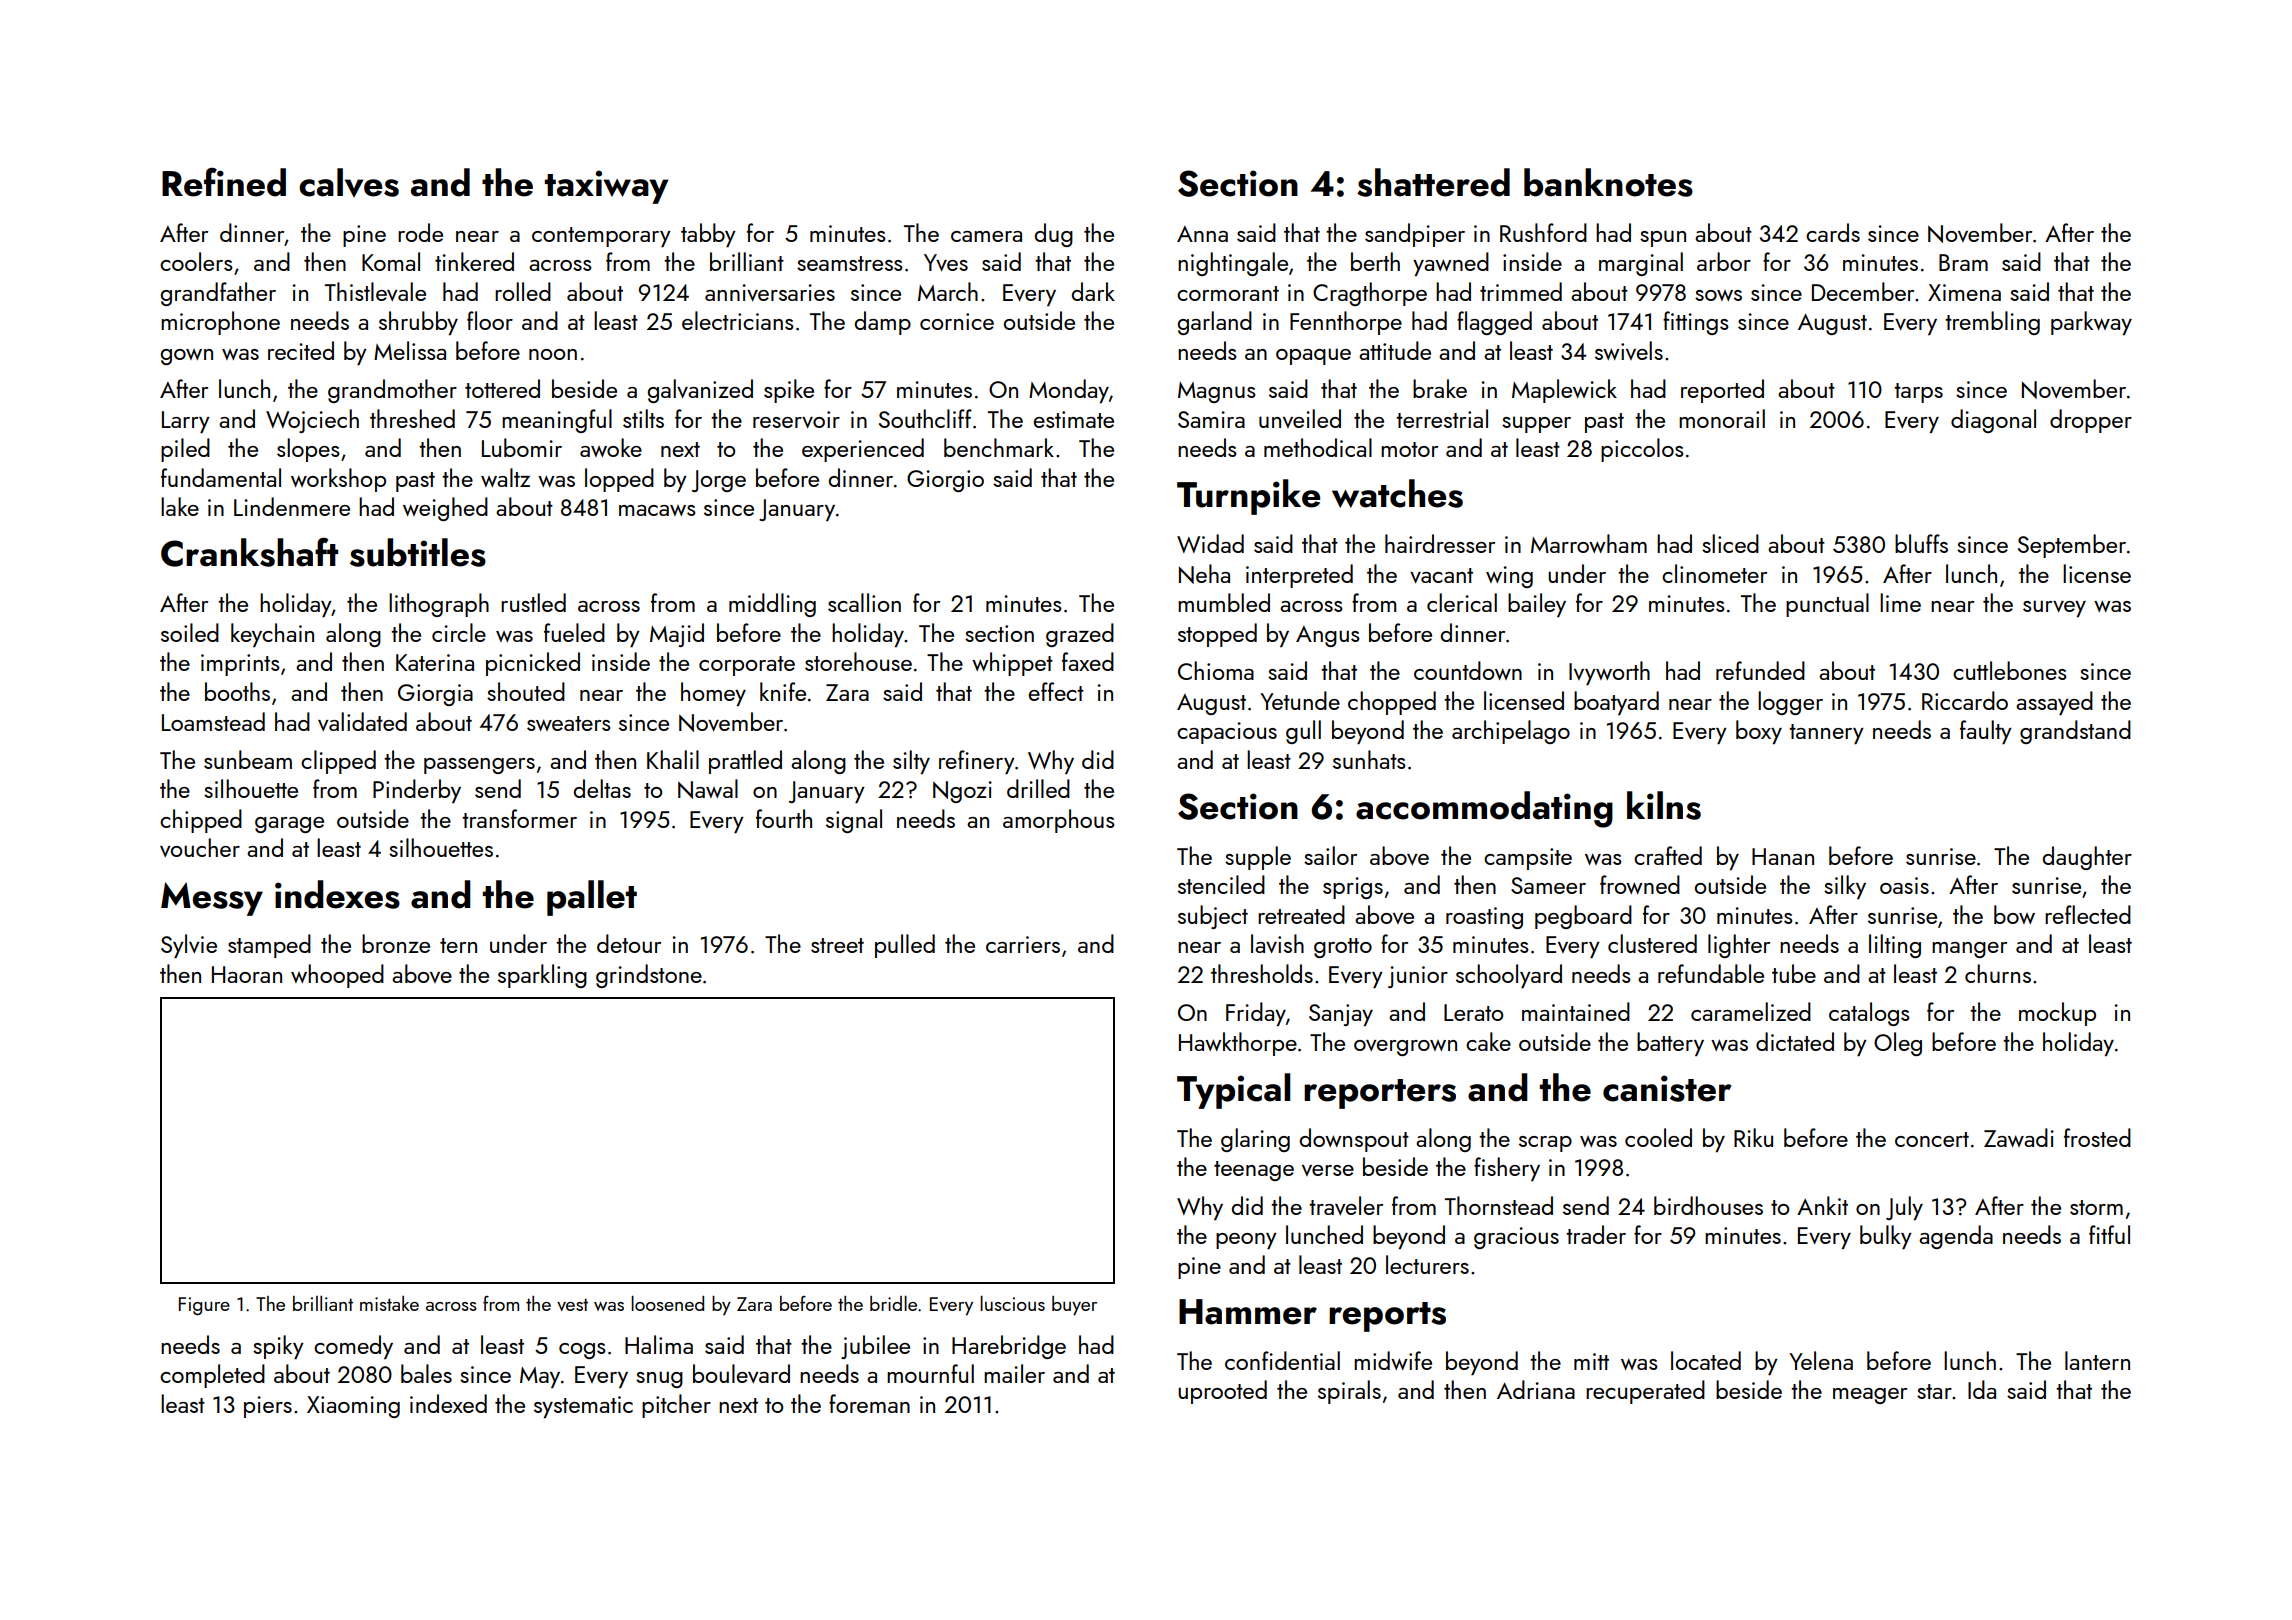  I want to click on sweaters, so click(569, 723).
